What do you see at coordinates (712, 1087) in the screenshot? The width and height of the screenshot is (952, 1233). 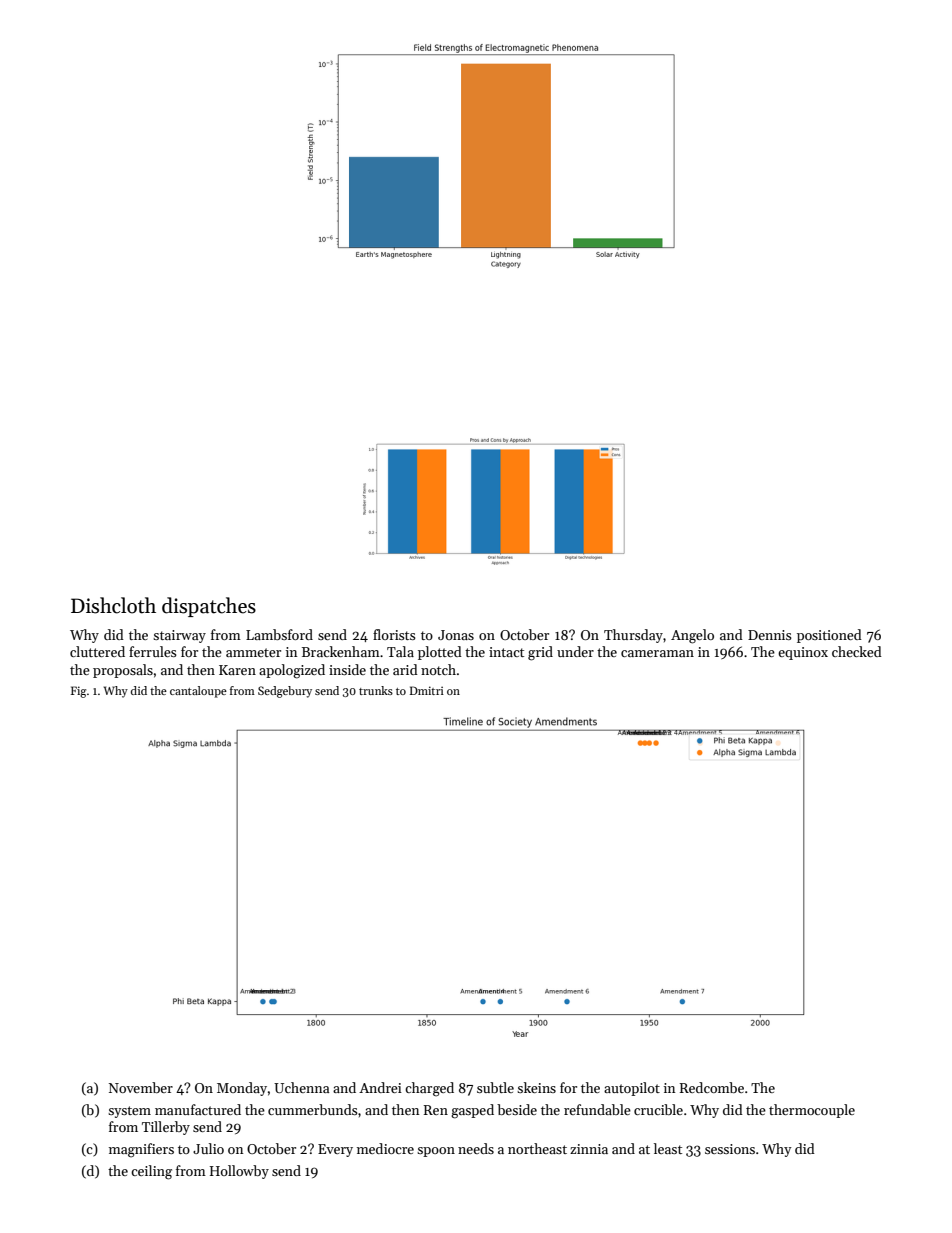 I see `Redcombe` at bounding box center [712, 1087].
